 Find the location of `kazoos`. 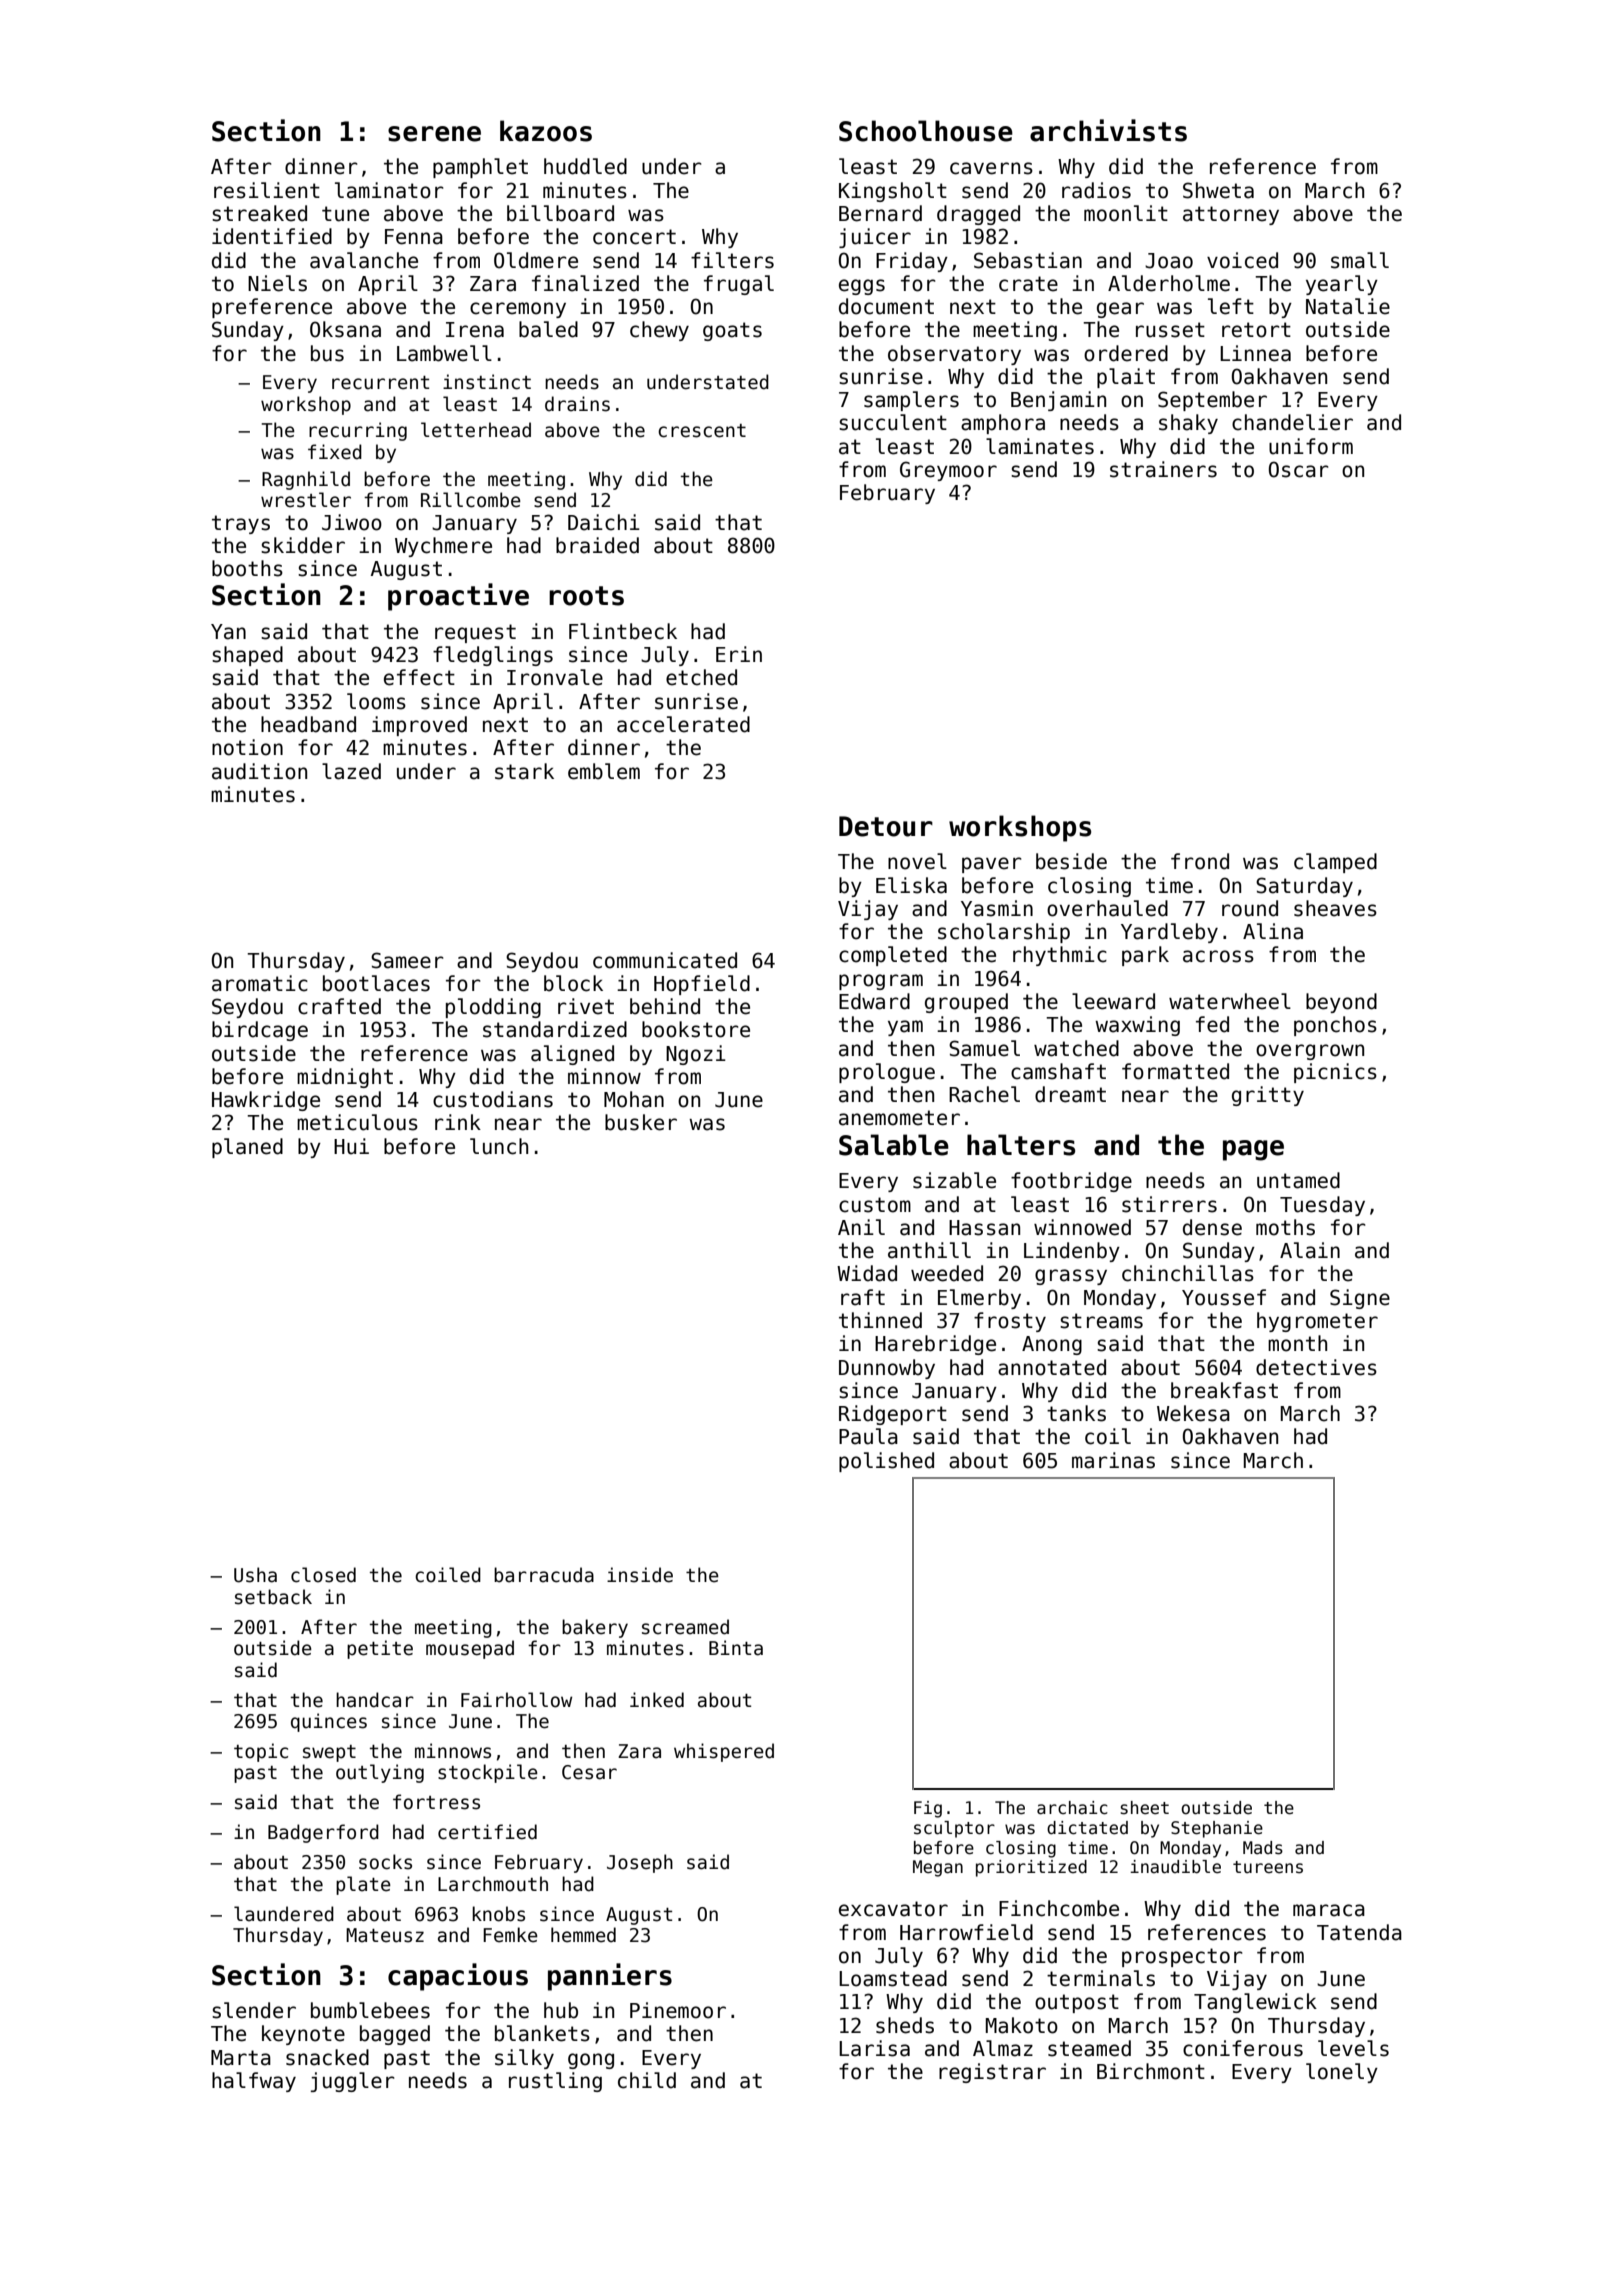

kazoos is located at coordinates (546, 131).
